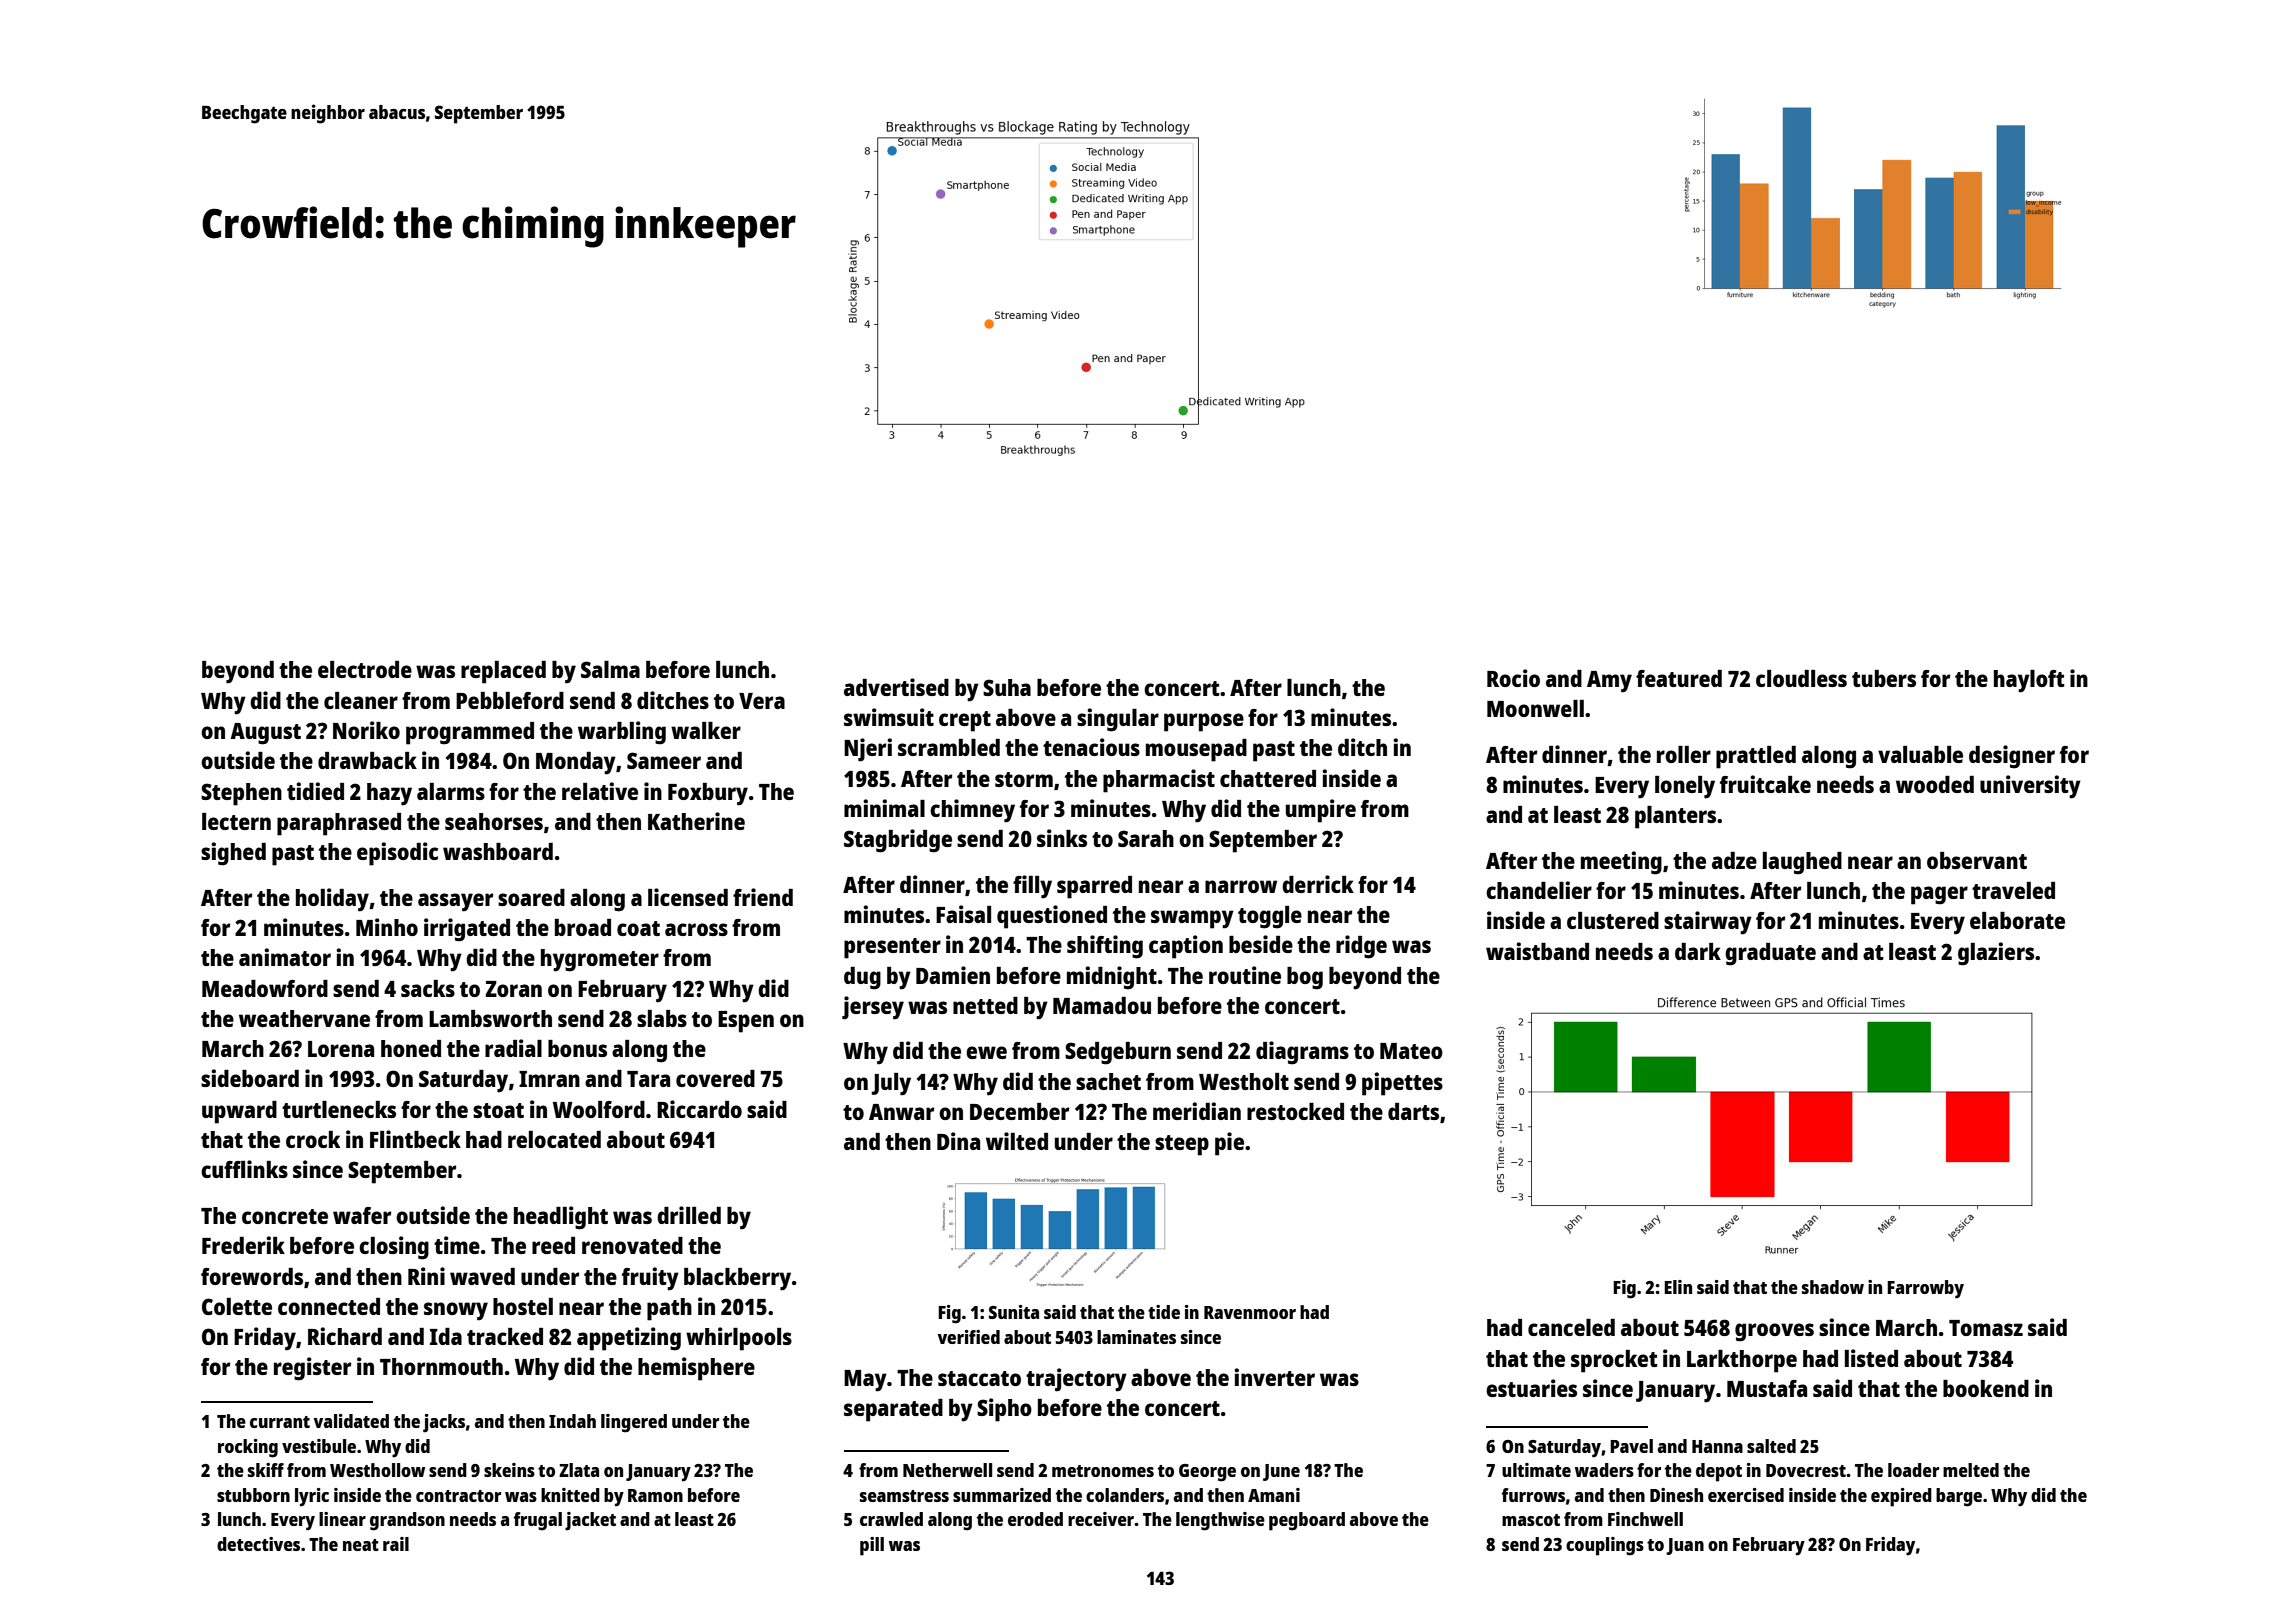 This screenshot has height=1620, width=2292. What do you see at coordinates (1767, 1388) in the screenshot?
I see `Mustafa` at bounding box center [1767, 1388].
